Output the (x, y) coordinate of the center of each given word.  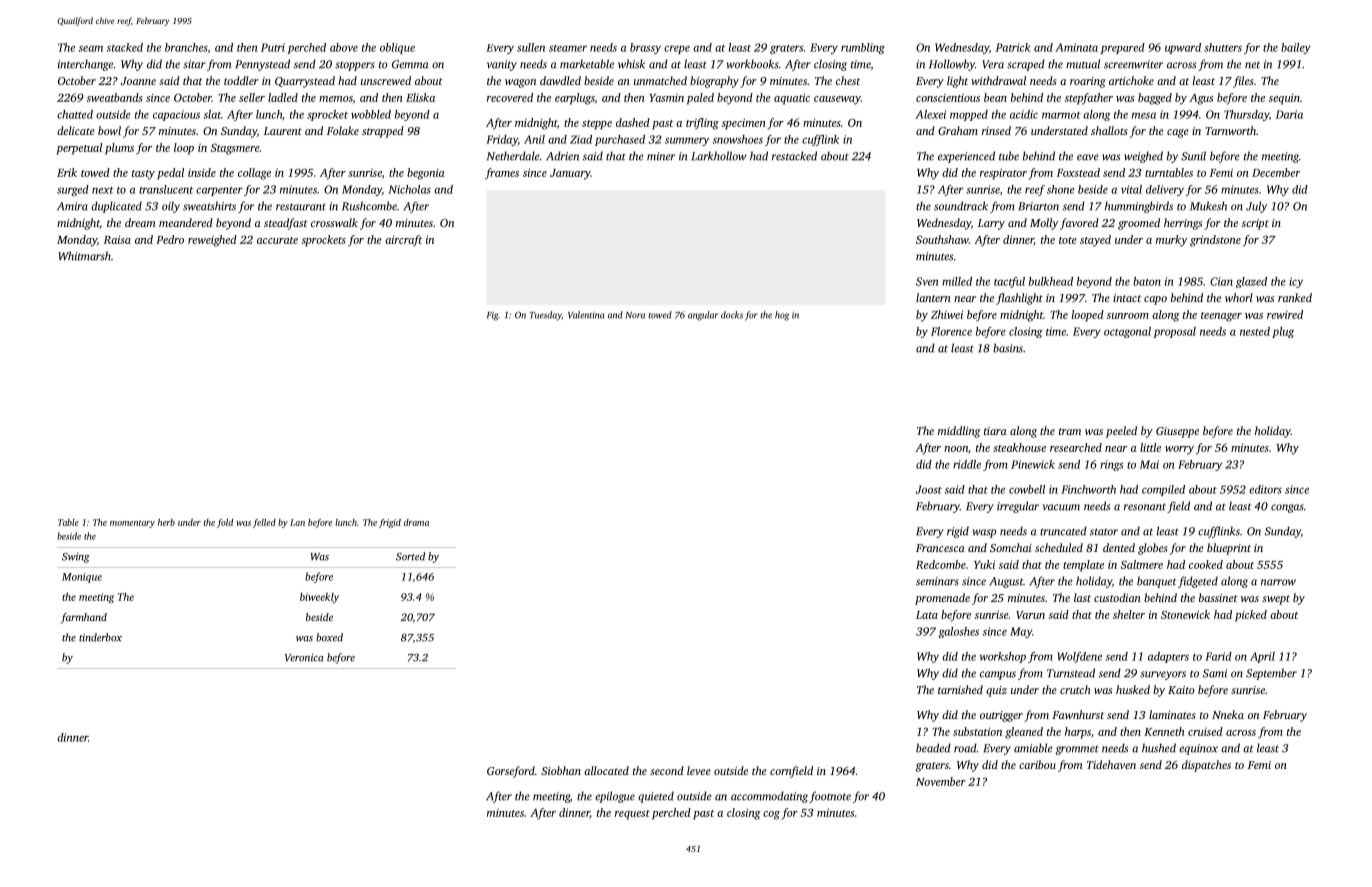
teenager (1221, 317)
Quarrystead (305, 82)
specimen (744, 124)
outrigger (1001, 716)
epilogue (615, 797)
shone (1060, 189)
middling (959, 432)
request (632, 815)
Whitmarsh (84, 256)
